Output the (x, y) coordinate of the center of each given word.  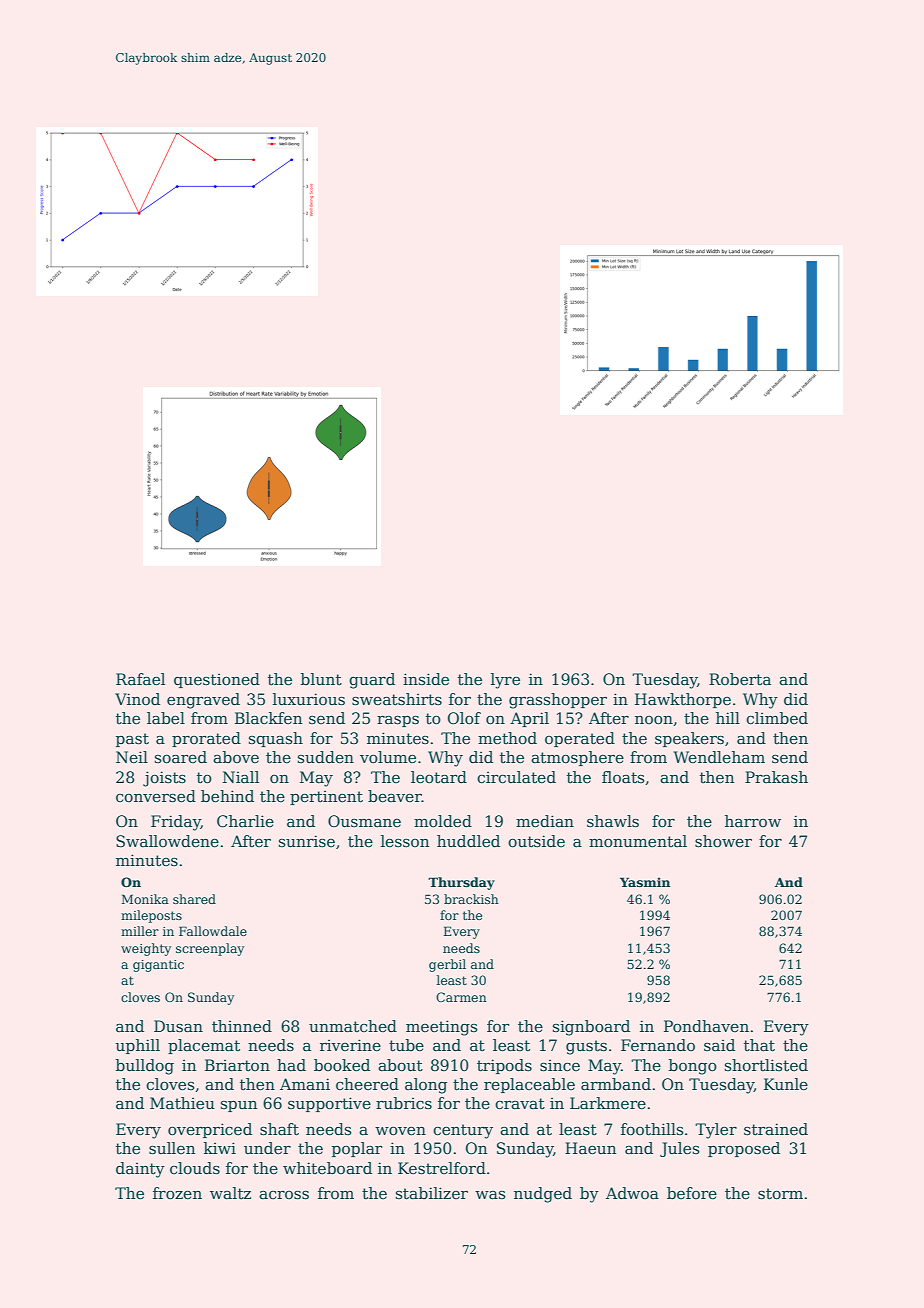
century (463, 1131)
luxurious (309, 699)
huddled (468, 841)
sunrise (307, 841)
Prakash (776, 777)
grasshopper (558, 701)
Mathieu (182, 1103)
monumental (638, 841)
